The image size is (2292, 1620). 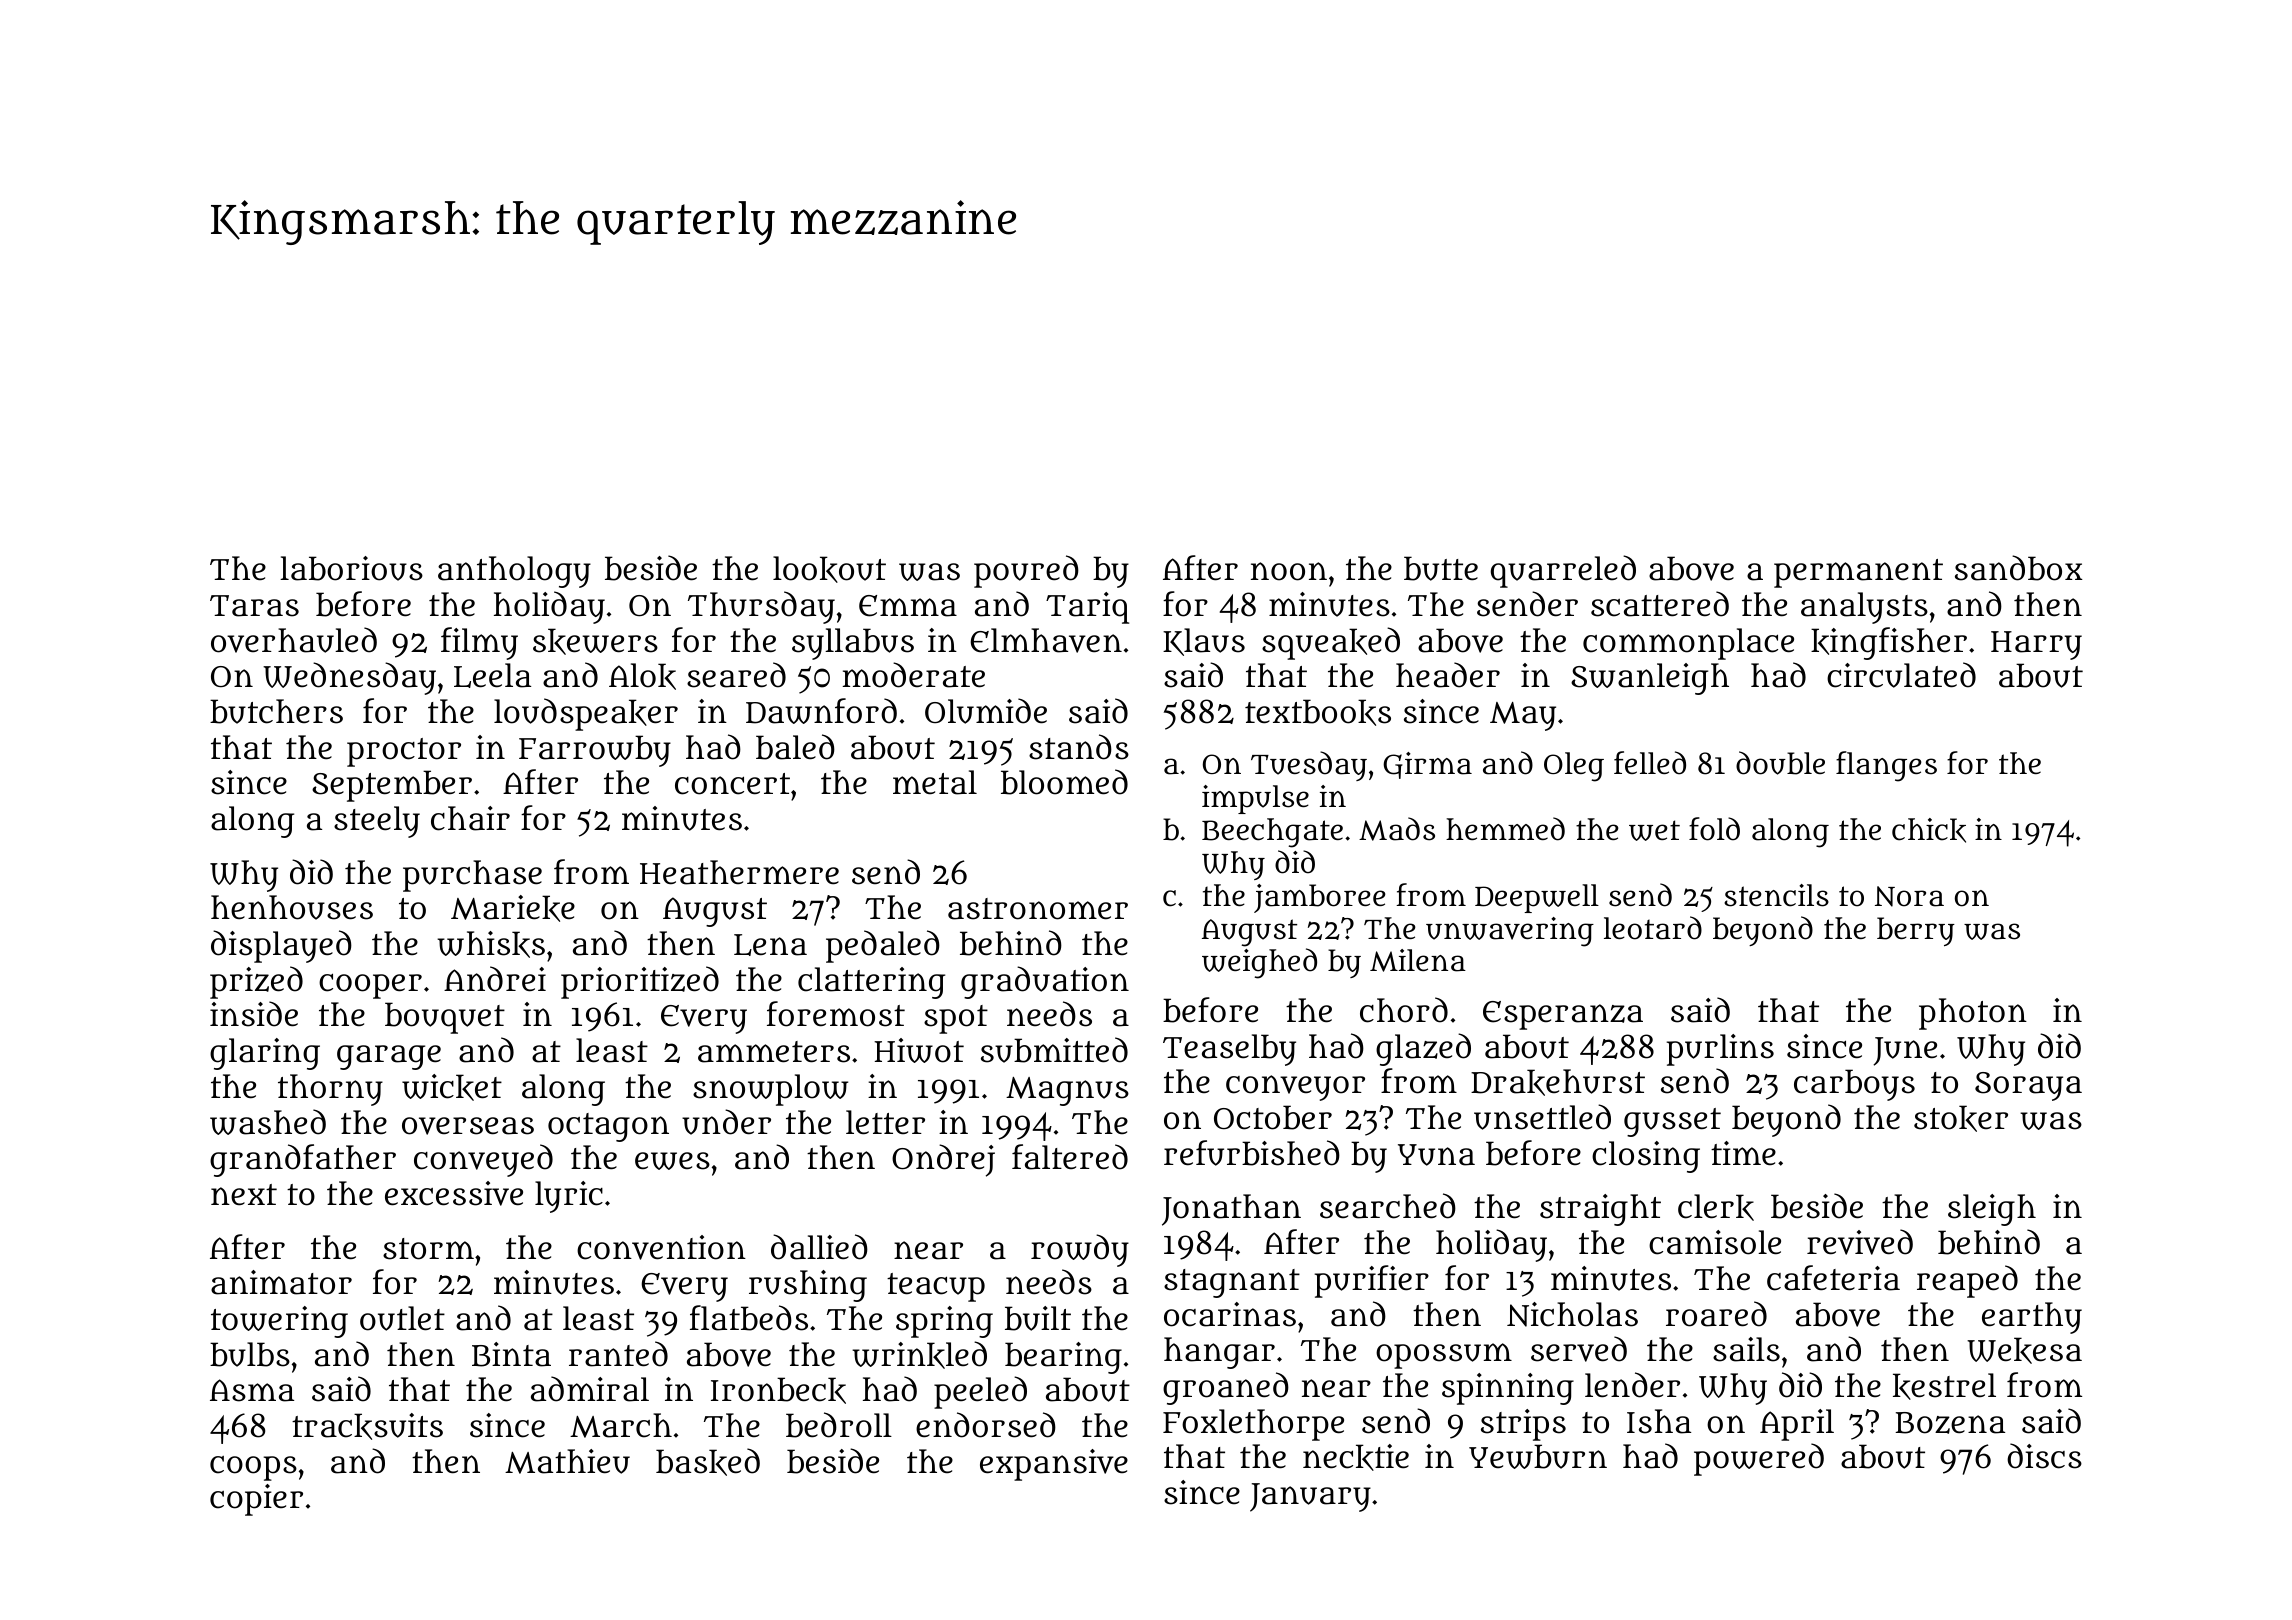 I want to click on henhouses, so click(x=292, y=907).
